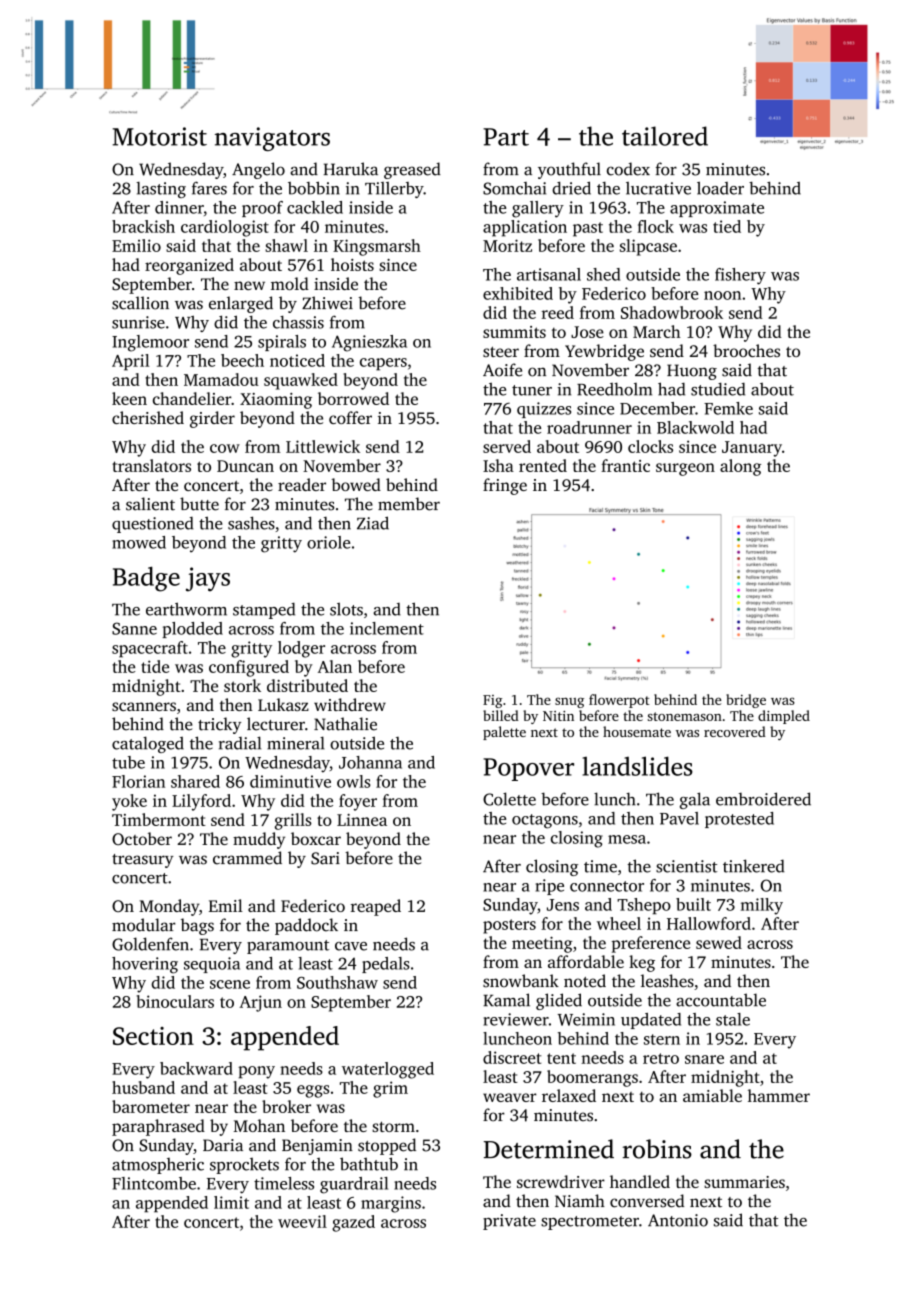 The image size is (924, 1308). I want to click on navigators, so click(272, 139).
